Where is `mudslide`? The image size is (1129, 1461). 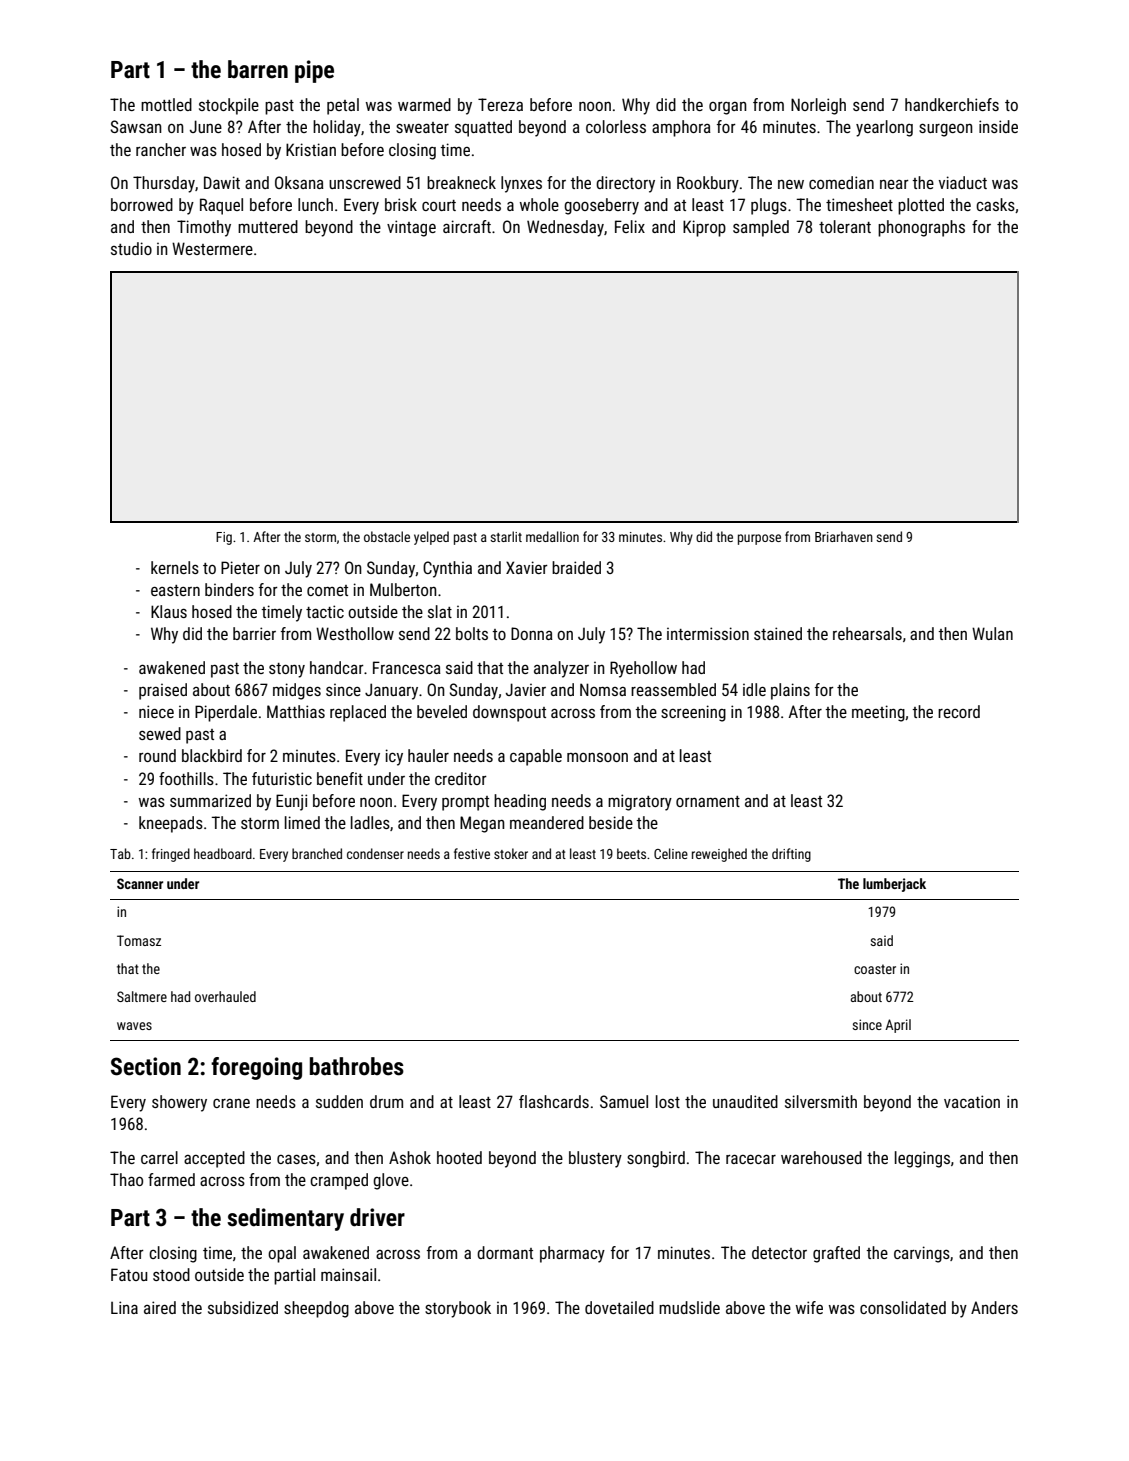 mudslide is located at coordinates (689, 1307).
